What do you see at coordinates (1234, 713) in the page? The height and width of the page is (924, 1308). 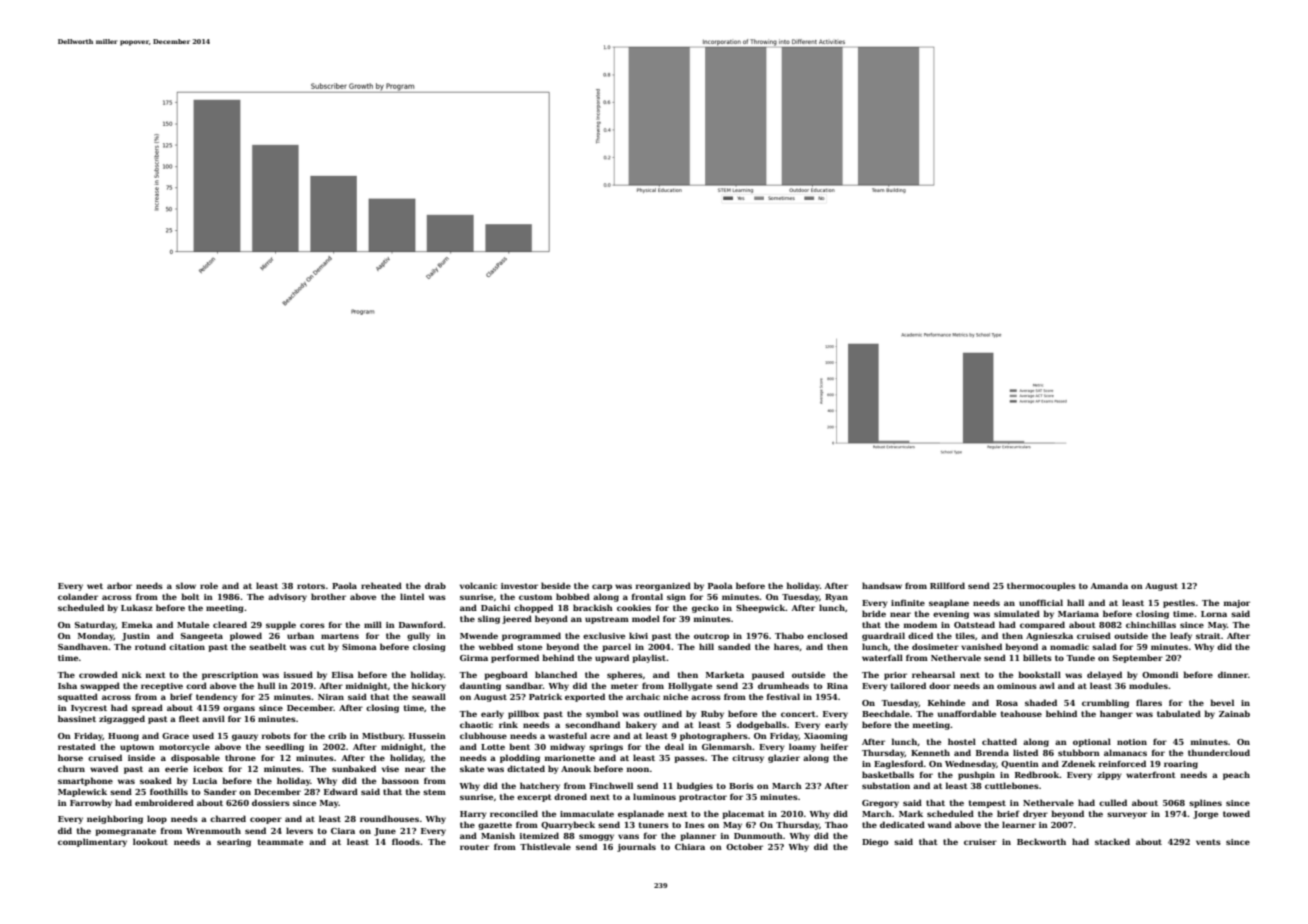 I see `Zainab` at bounding box center [1234, 713].
